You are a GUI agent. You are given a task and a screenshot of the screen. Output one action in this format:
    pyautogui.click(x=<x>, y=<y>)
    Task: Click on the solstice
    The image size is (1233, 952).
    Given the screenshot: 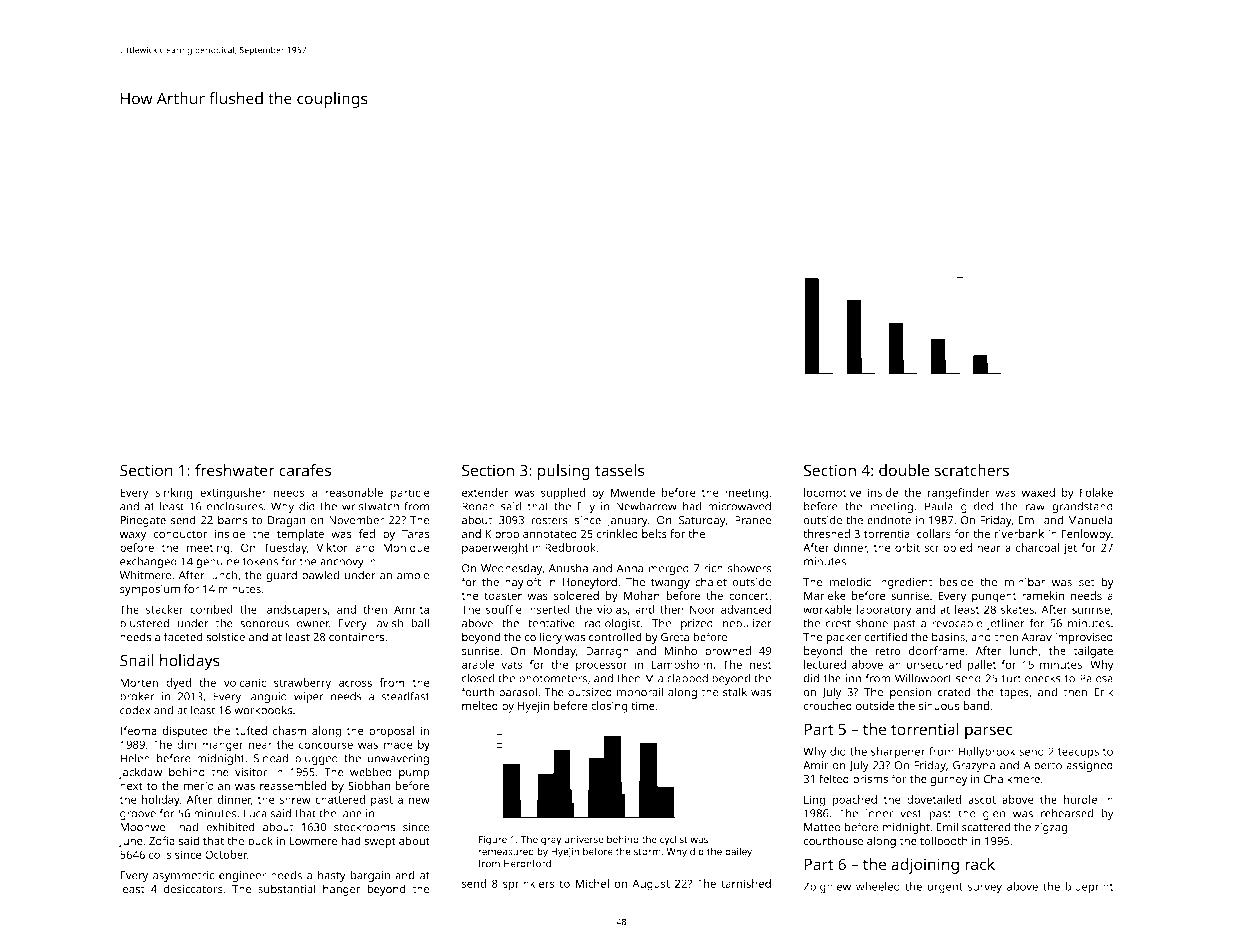 What is the action you would take?
    pyautogui.click(x=225, y=637)
